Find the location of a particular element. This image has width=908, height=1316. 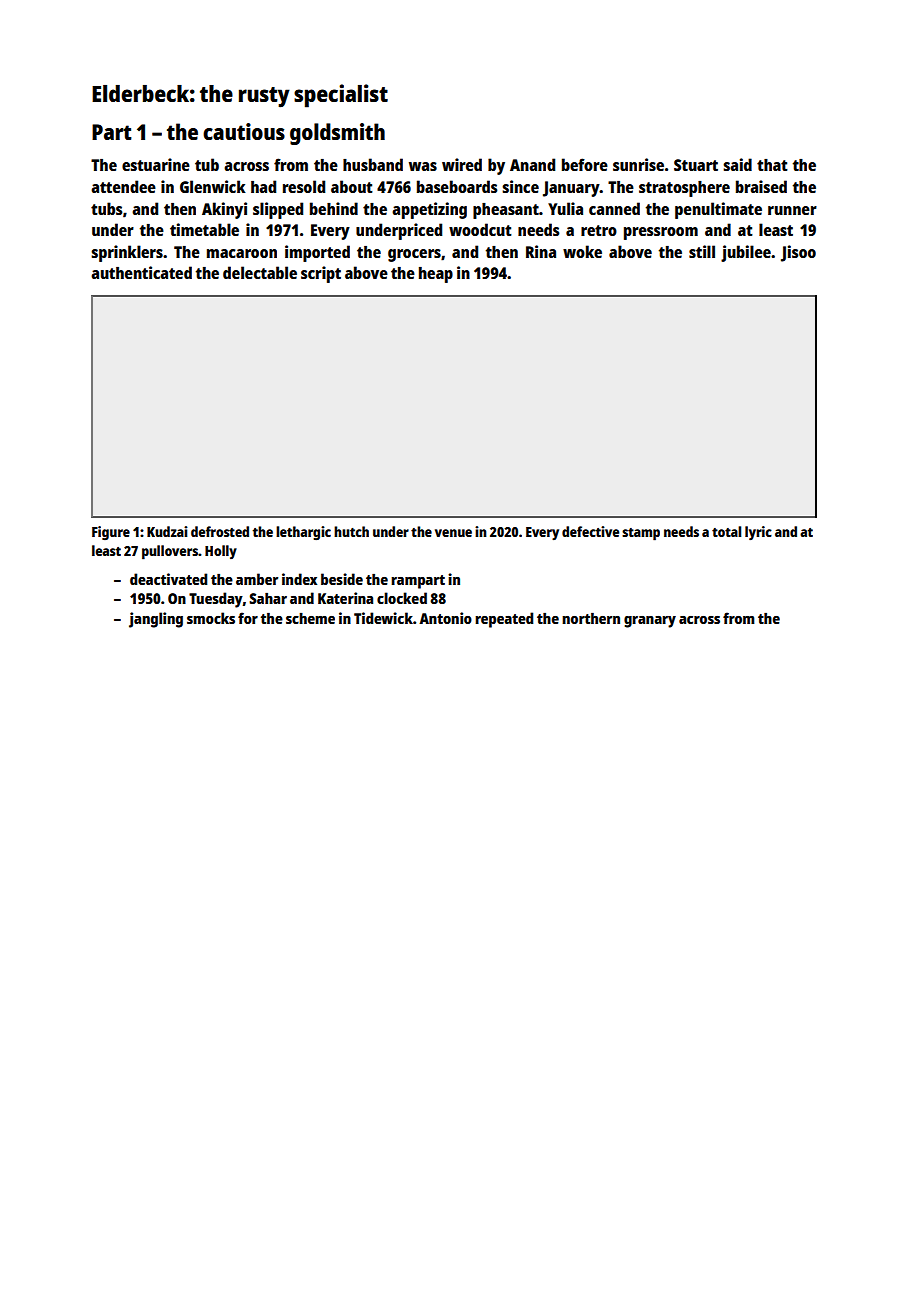

cautious is located at coordinates (244, 131).
